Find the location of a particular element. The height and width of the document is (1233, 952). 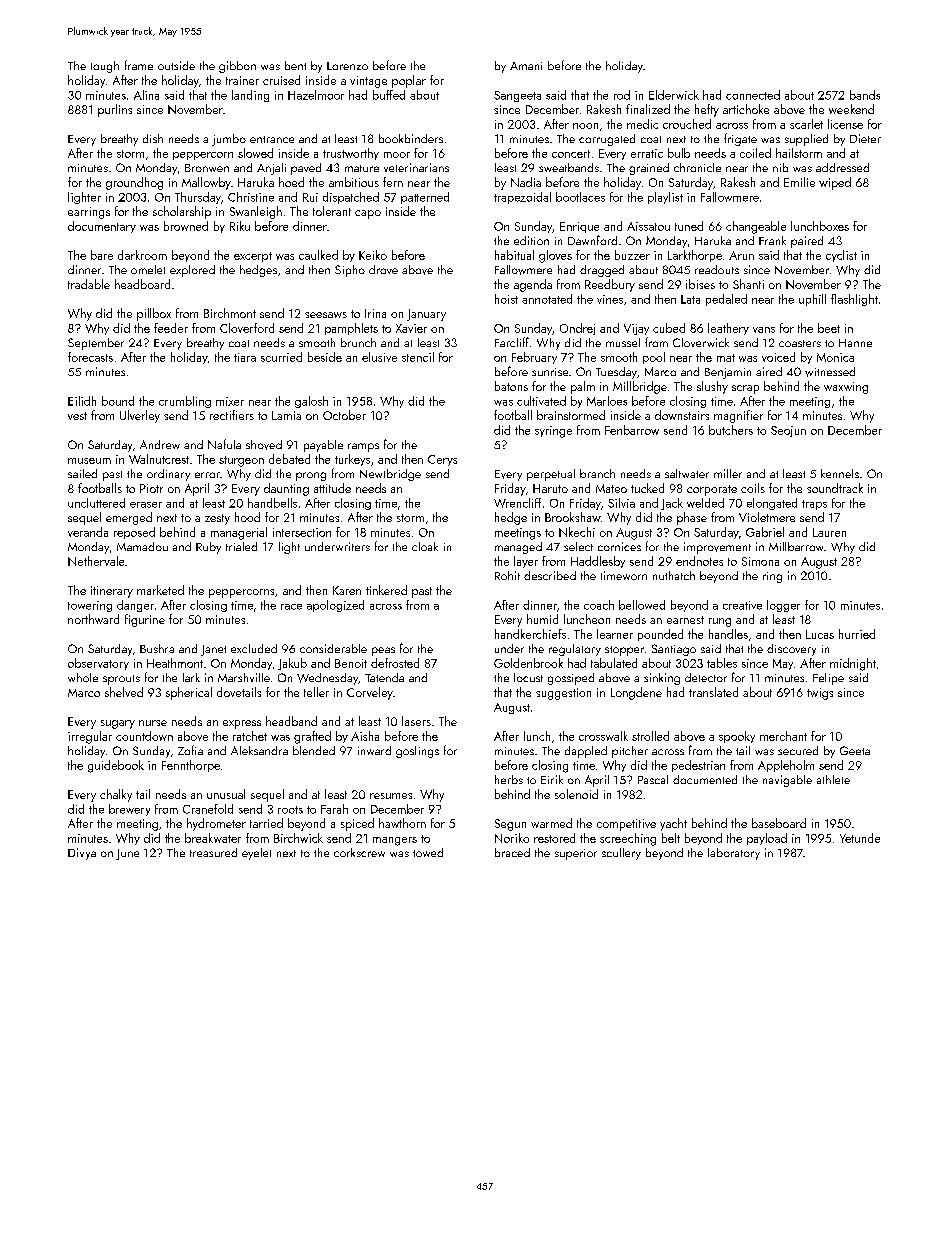

Elderwick is located at coordinates (674, 95).
